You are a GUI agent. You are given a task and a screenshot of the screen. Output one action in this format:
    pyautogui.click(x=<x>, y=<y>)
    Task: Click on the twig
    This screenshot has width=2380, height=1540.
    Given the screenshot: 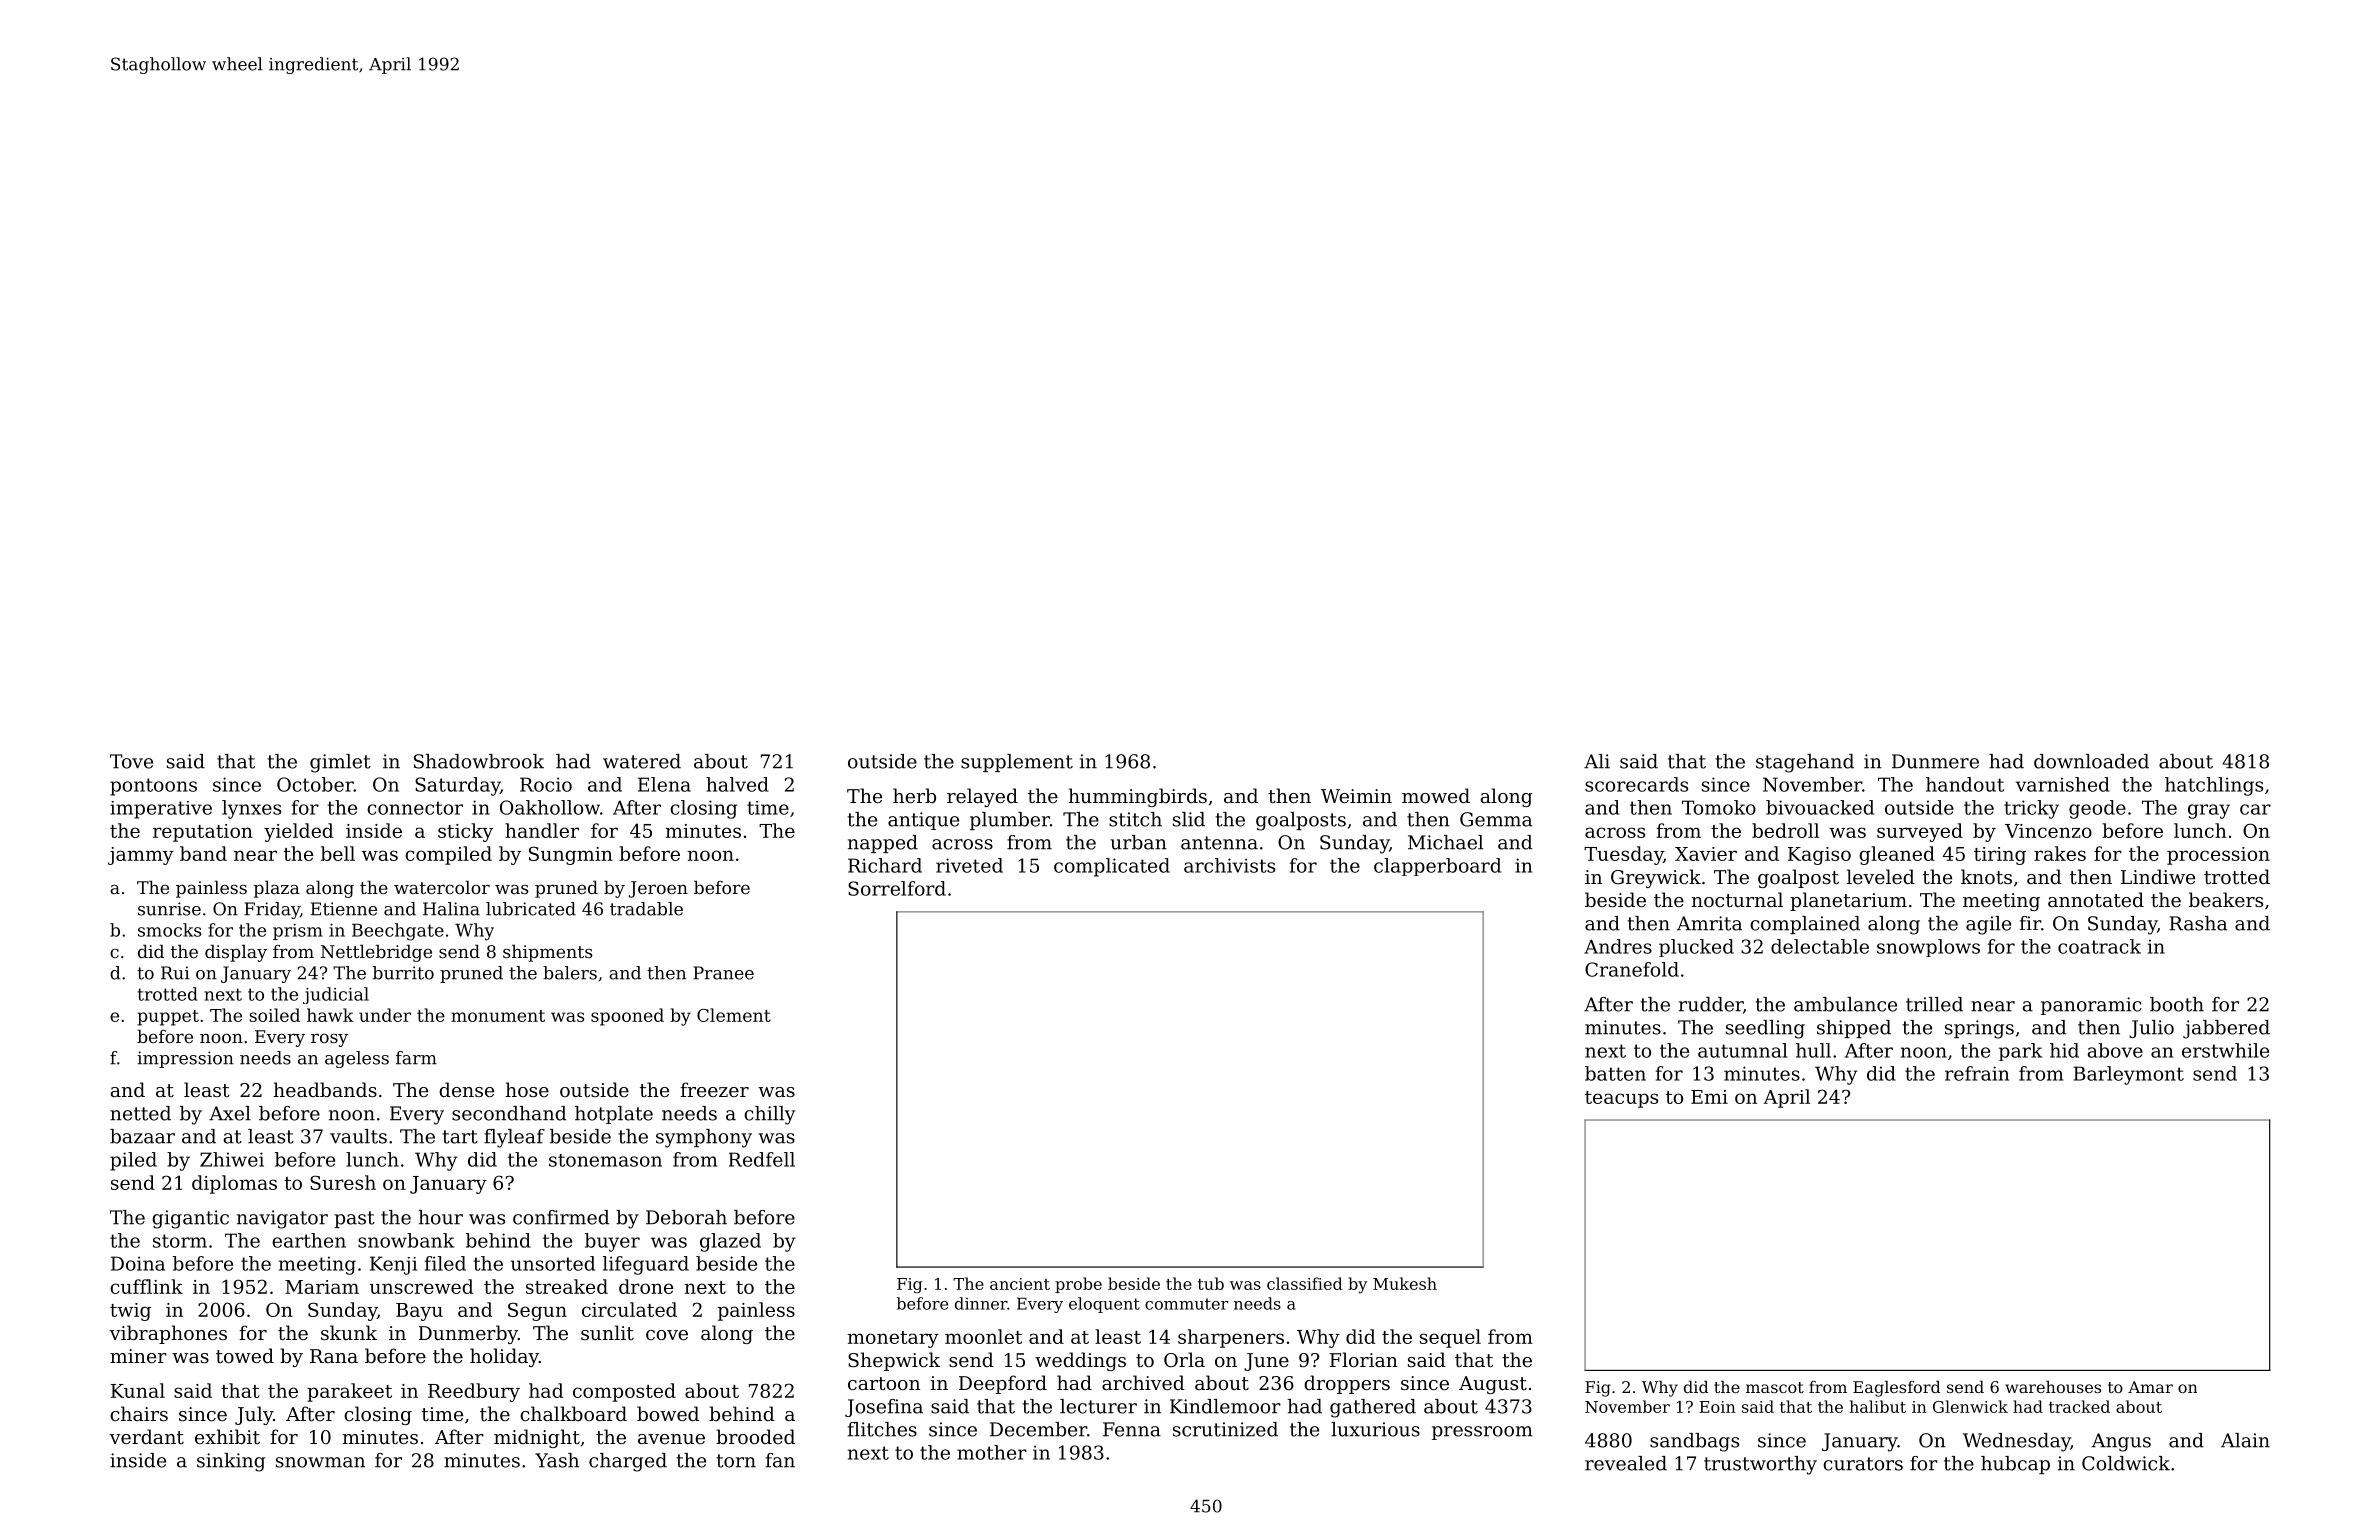 What is the action you would take?
    pyautogui.click(x=130, y=1312)
